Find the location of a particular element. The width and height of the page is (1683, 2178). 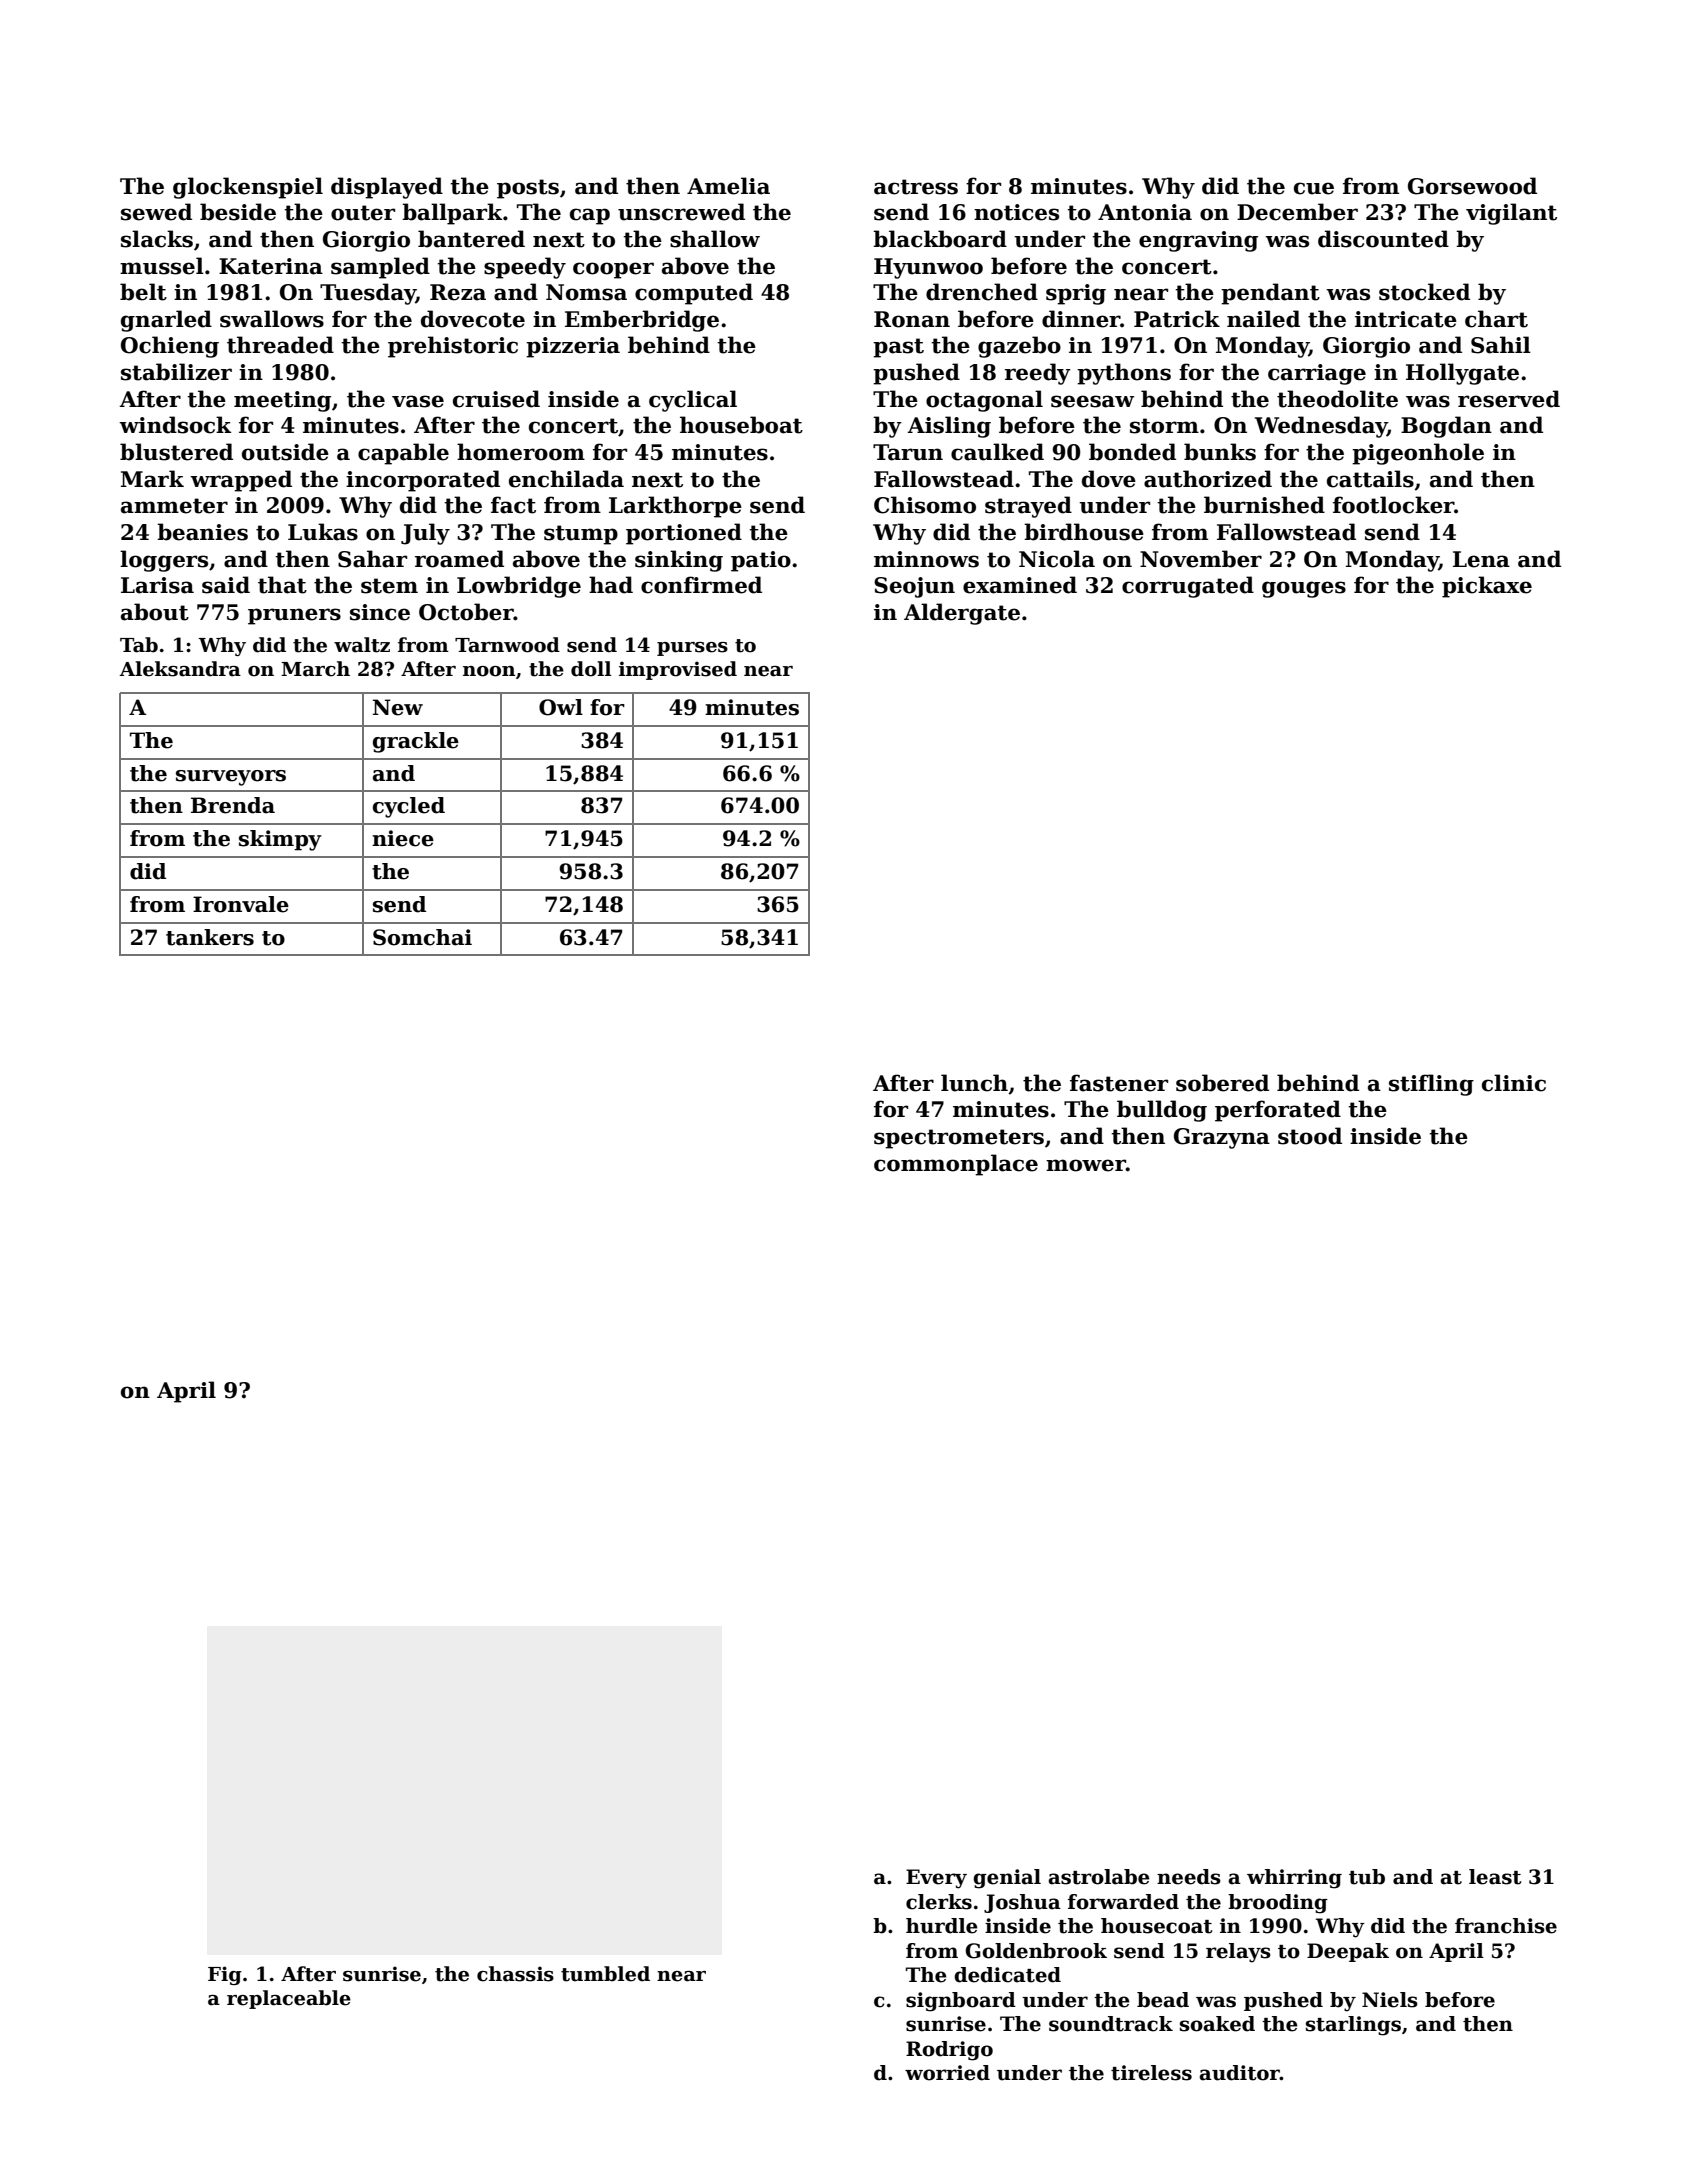

needs is located at coordinates (1189, 1877).
